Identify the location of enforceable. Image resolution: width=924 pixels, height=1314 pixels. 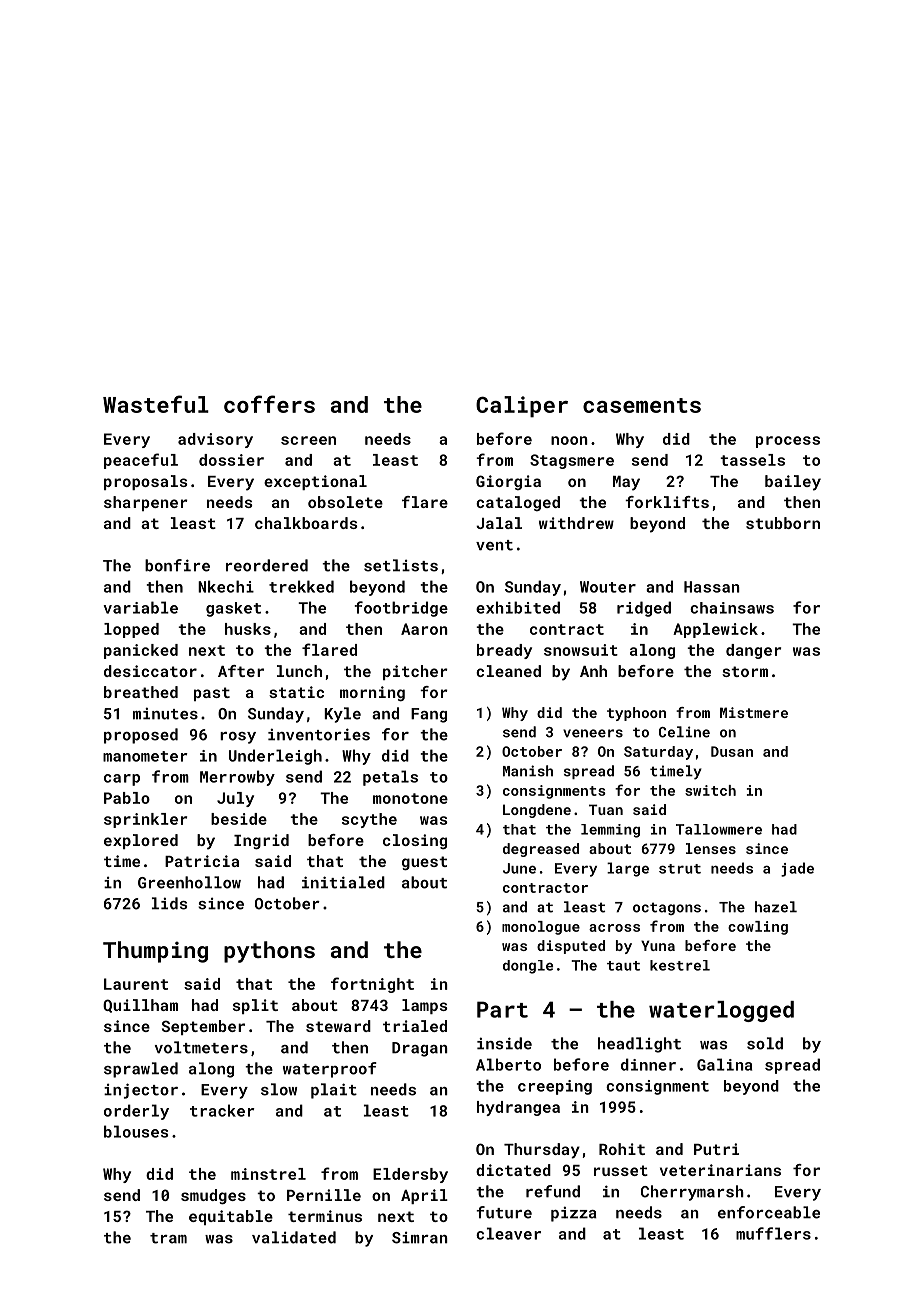
(769, 1212).
